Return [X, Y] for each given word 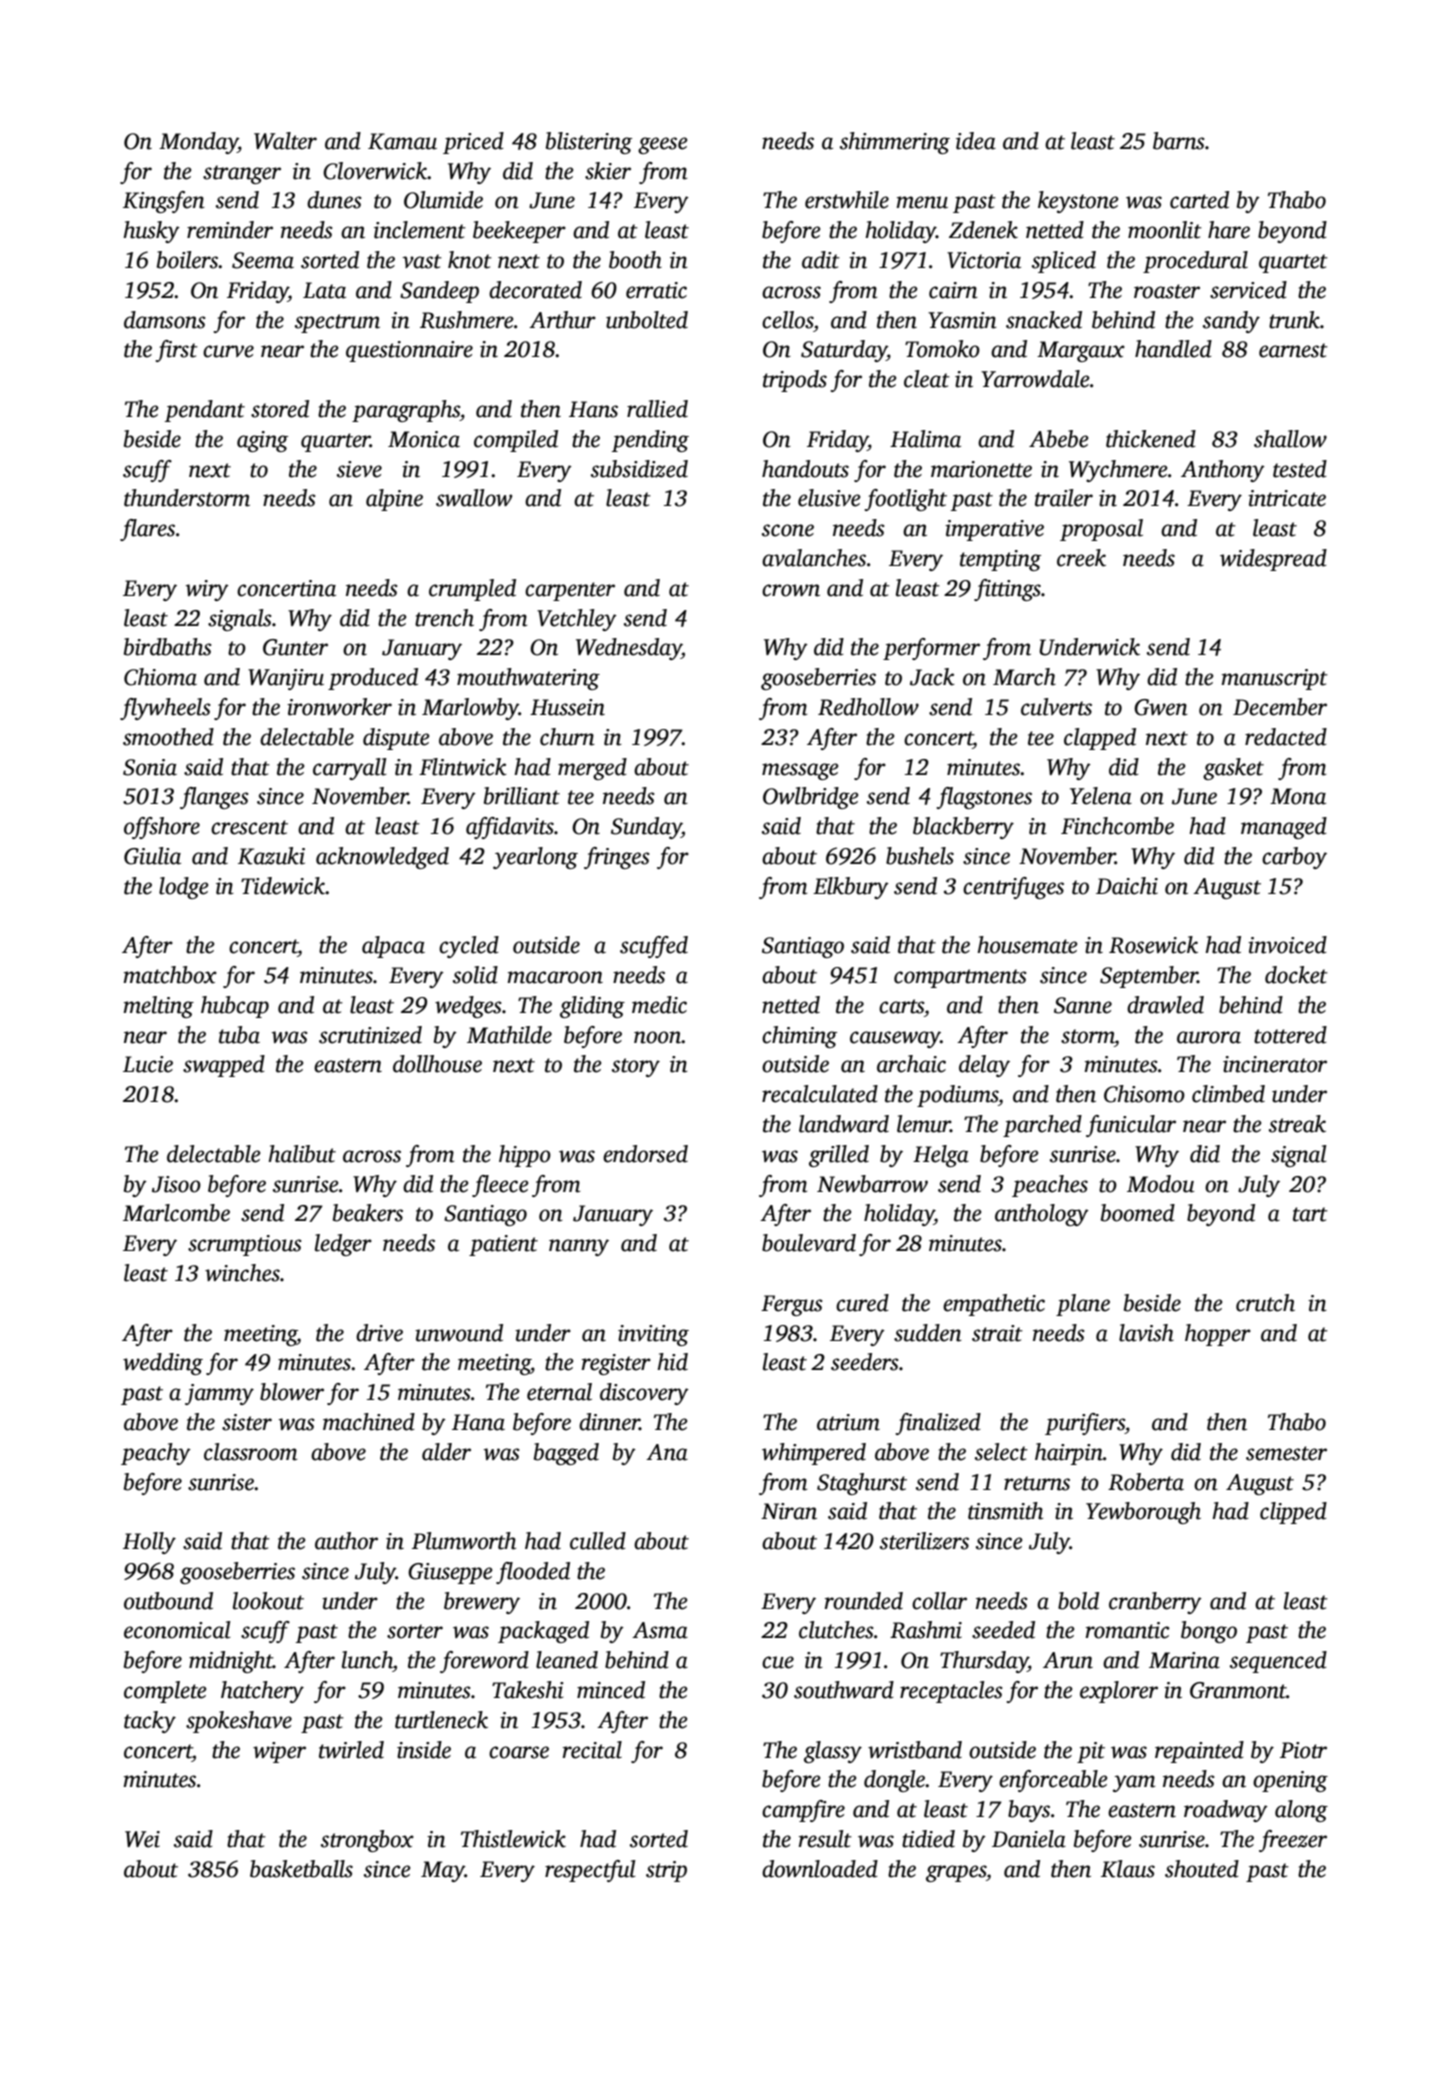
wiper [279, 1752]
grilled [839, 1156]
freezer [1293, 1841]
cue [778, 1662]
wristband [915, 1750]
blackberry [963, 828]
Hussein [567, 707]
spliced [1064, 262]
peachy [156, 1454]
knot [470, 260]
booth [635, 260]
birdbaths [168, 647]
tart [1310, 1214]
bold [1078, 1601]
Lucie [148, 1064]
